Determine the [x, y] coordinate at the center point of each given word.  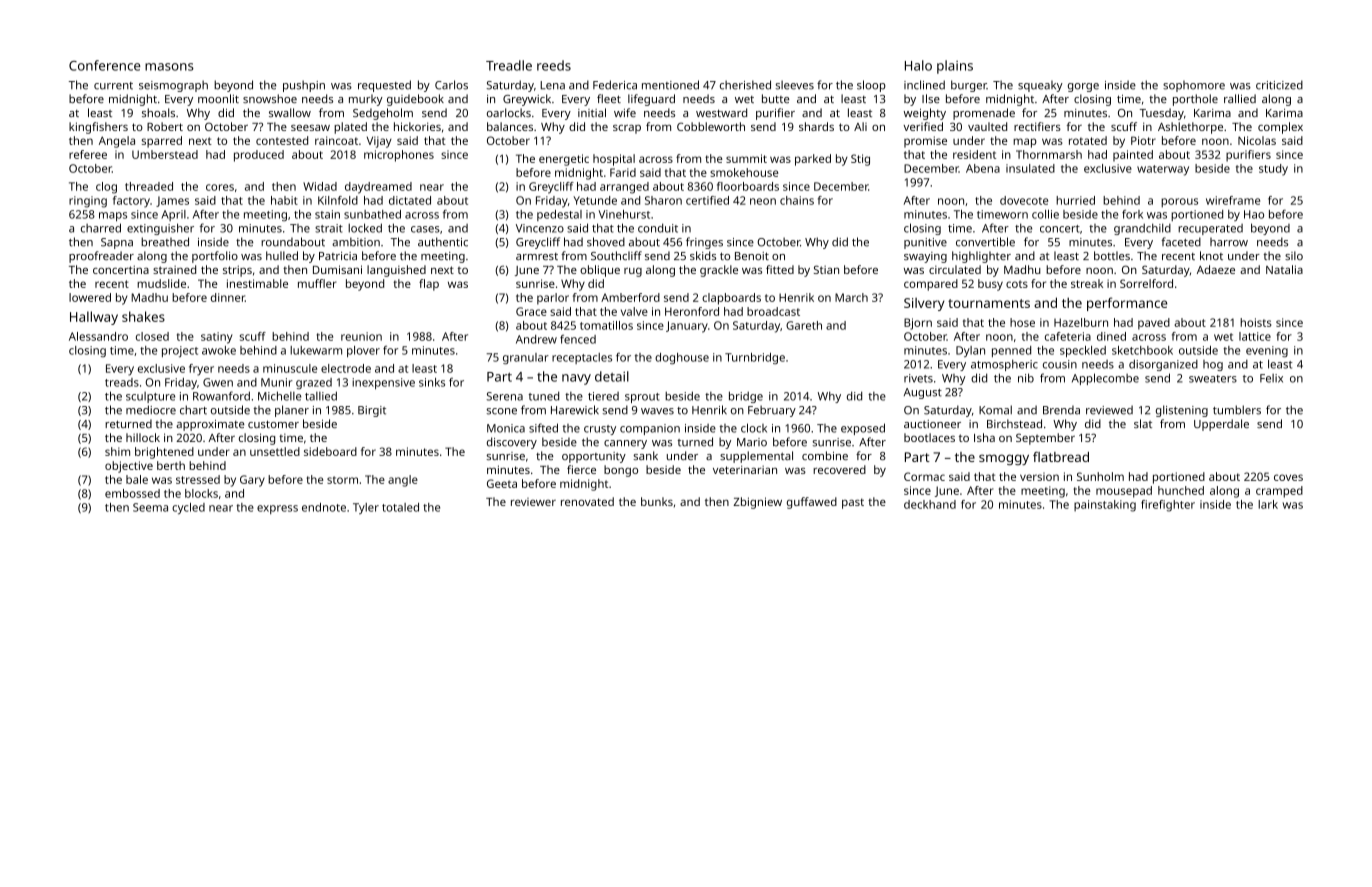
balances [510, 126]
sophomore [1194, 86]
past [853, 503]
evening [1267, 351]
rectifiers [1037, 126]
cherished [745, 85]
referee [88, 154]
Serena [505, 396]
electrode [346, 368]
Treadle [509, 65]
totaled [400, 507]
